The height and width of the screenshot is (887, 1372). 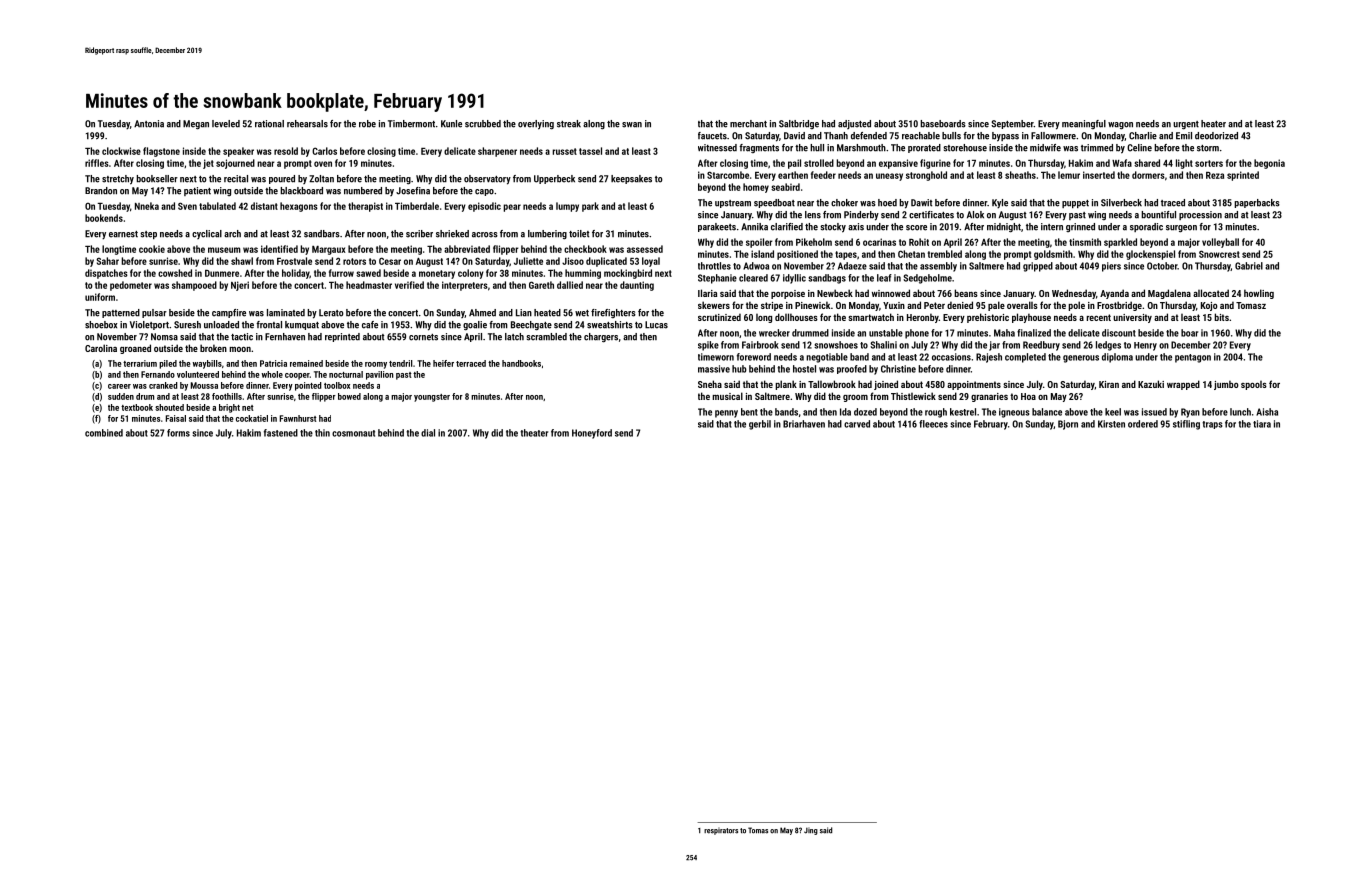 I want to click on tiara, so click(x=1262, y=424).
